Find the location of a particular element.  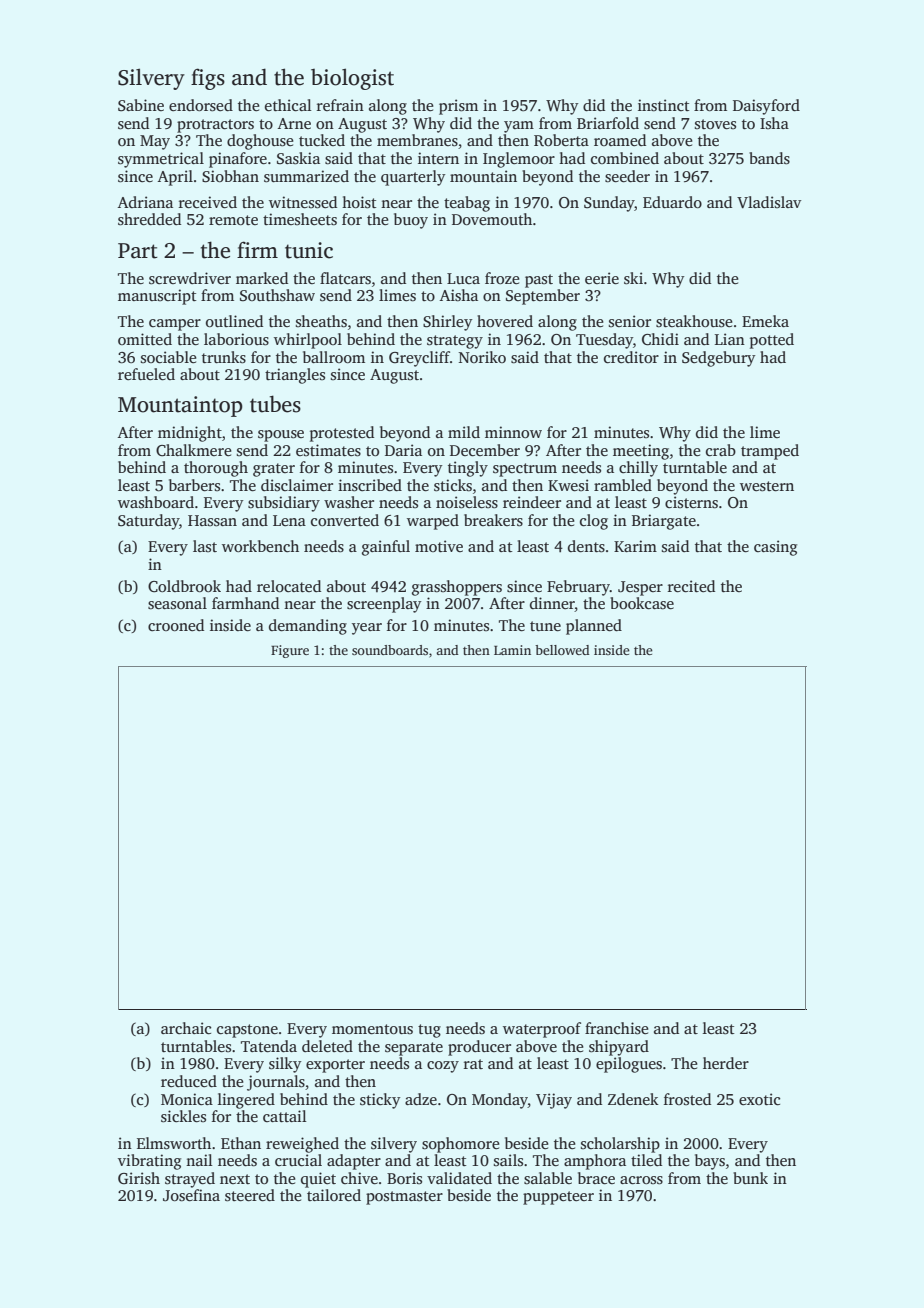

stoves is located at coordinates (715, 124).
